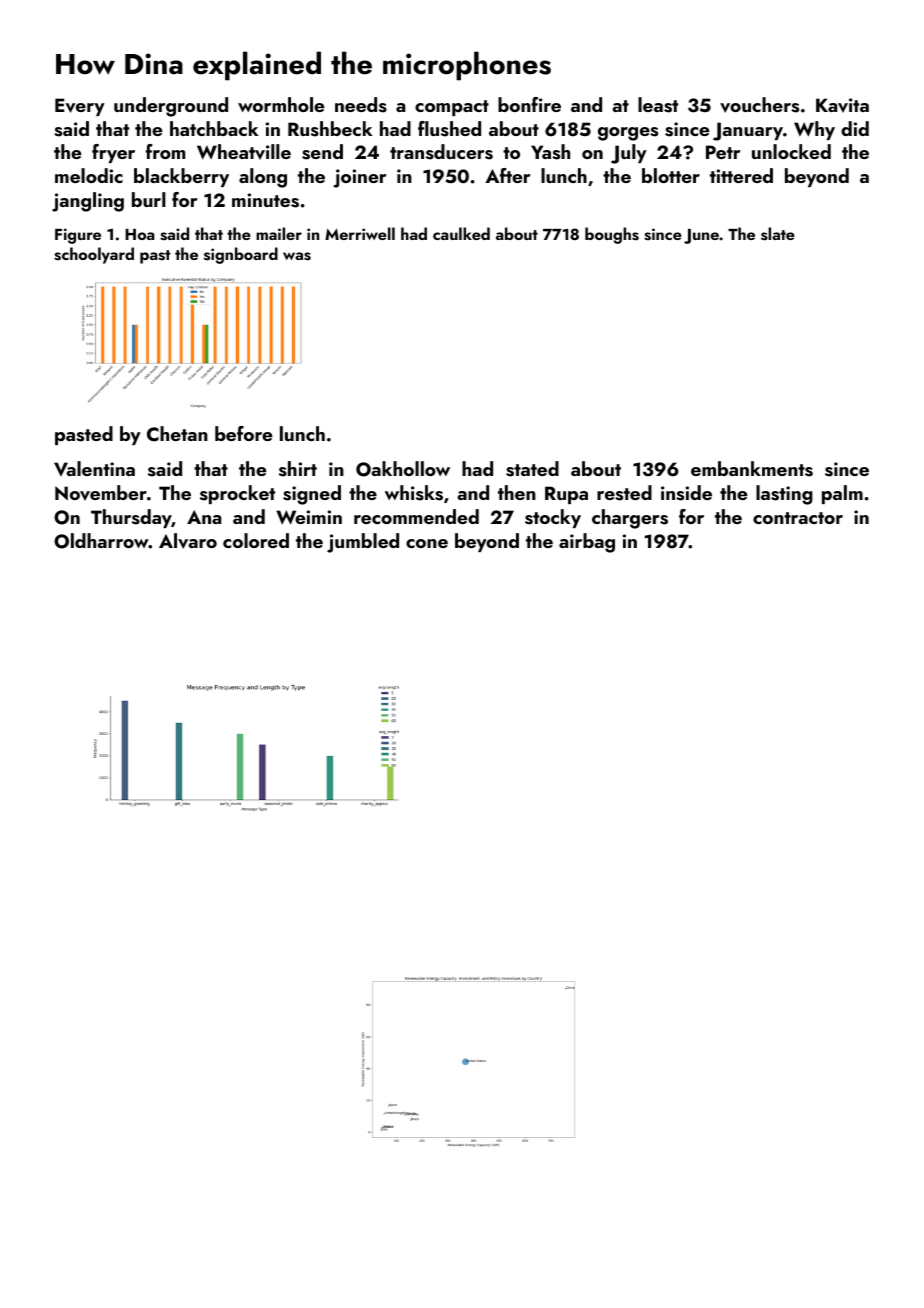 This screenshot has width=924, height=1308. Describe the element at coordinates (171, 107) in the screenshot. I see `underground` at that location.
